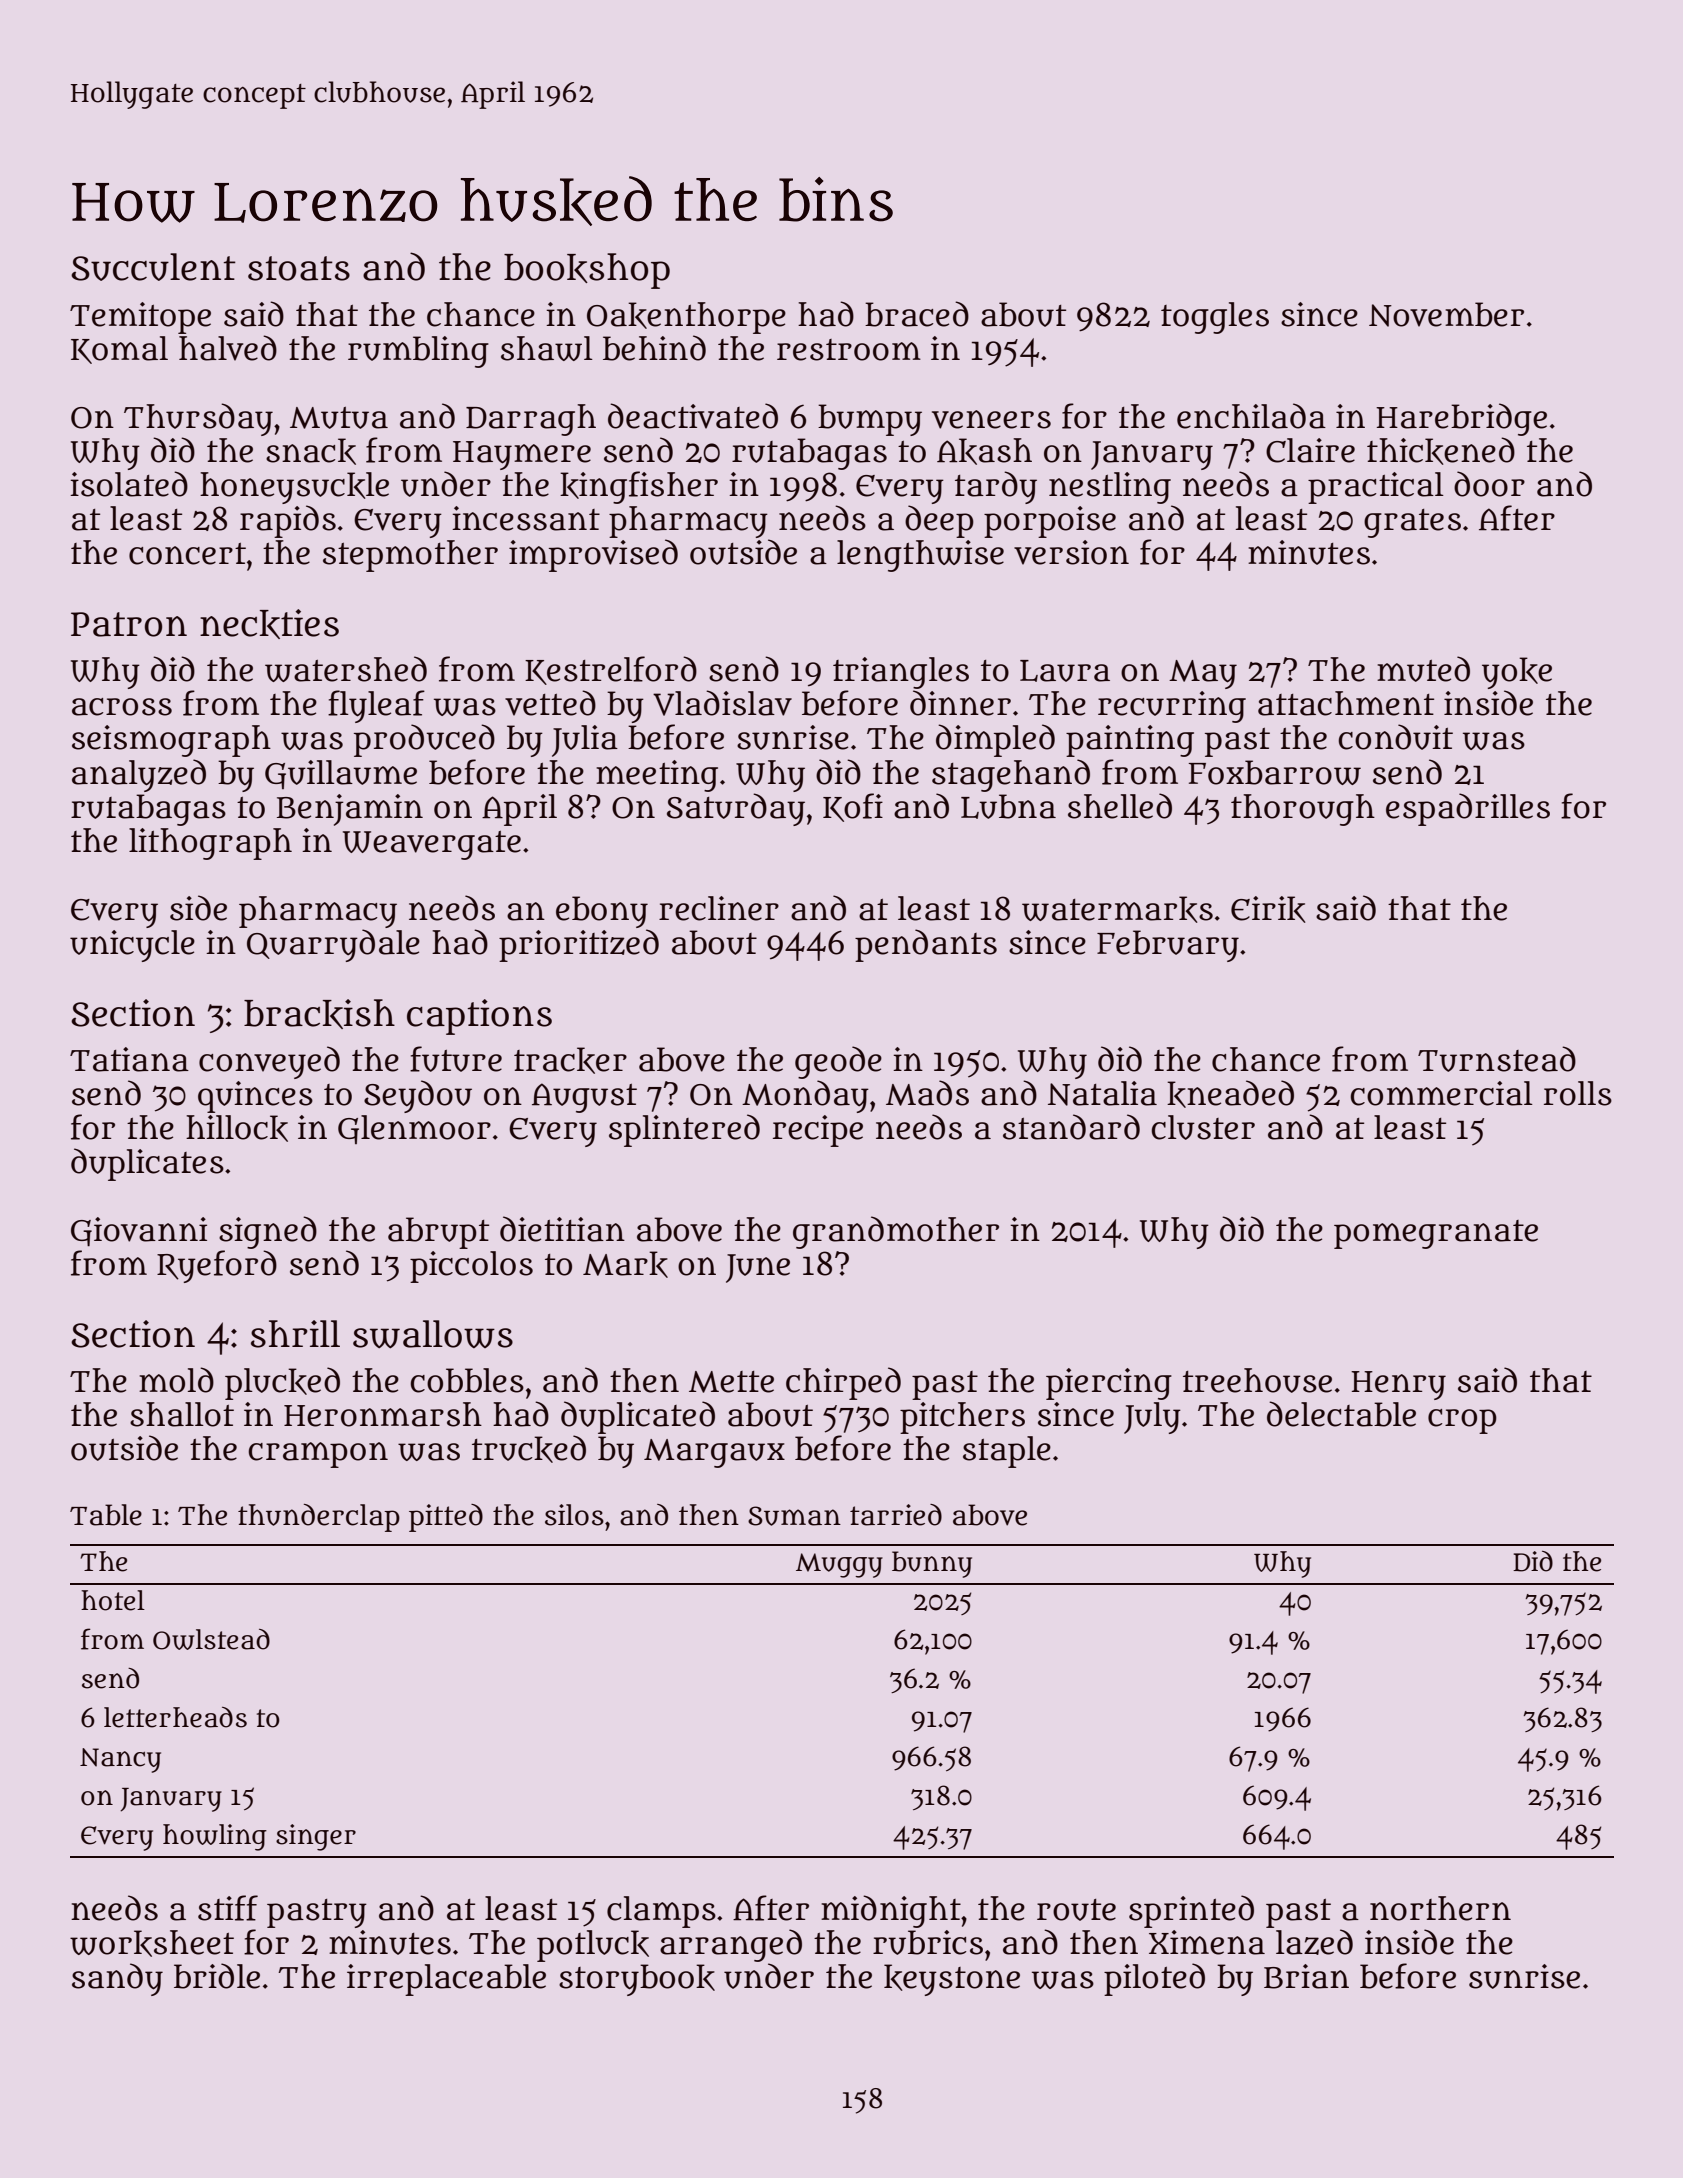 The height and width of the screenshot is (2178, 1683). What do you see at coordinates (139, 1231) in the screenshot?
I see `Giovanni` at bounding box center [139, 1231].
